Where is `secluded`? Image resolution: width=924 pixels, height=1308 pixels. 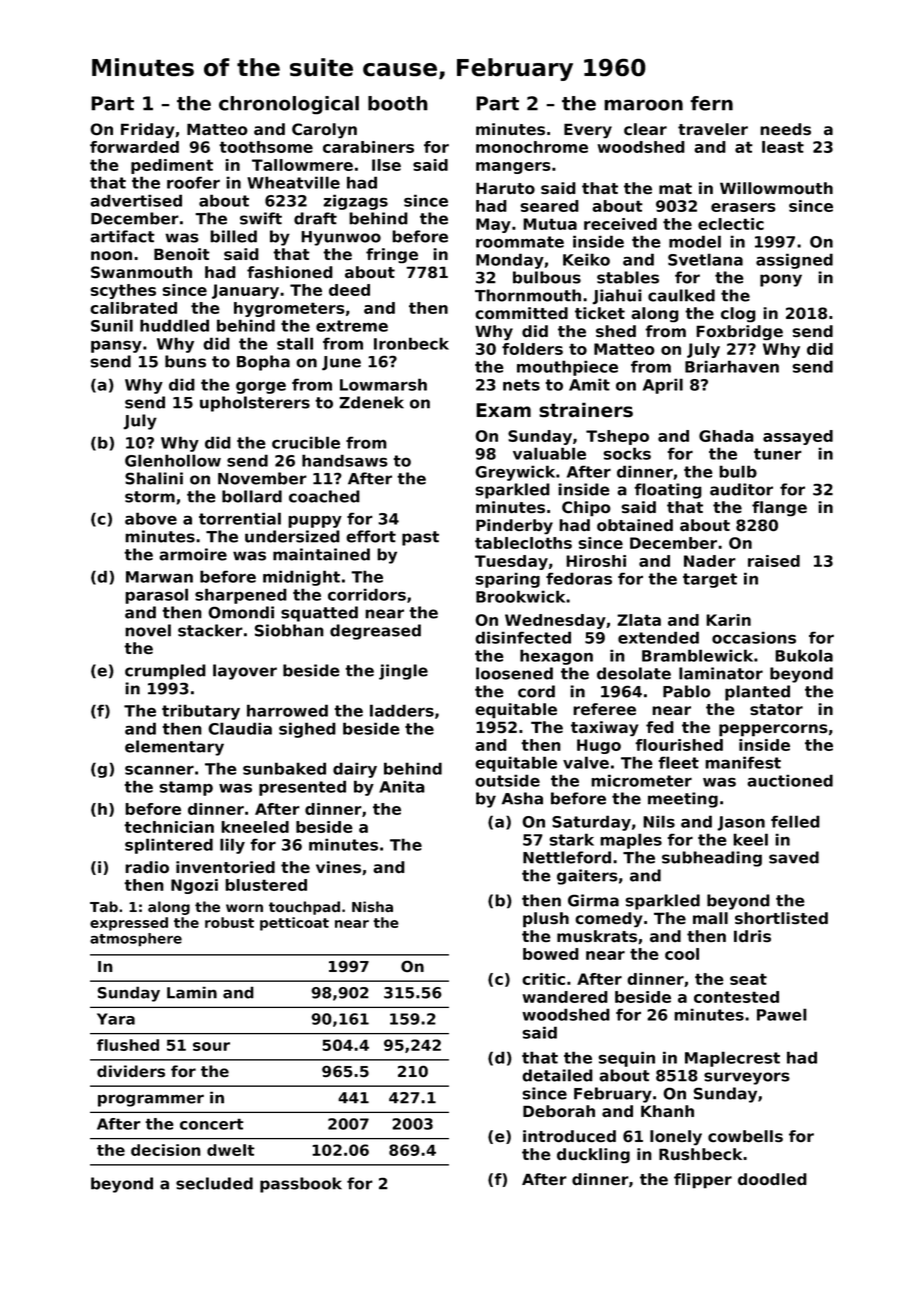
secluded is located at coordinates (214, 1183).
